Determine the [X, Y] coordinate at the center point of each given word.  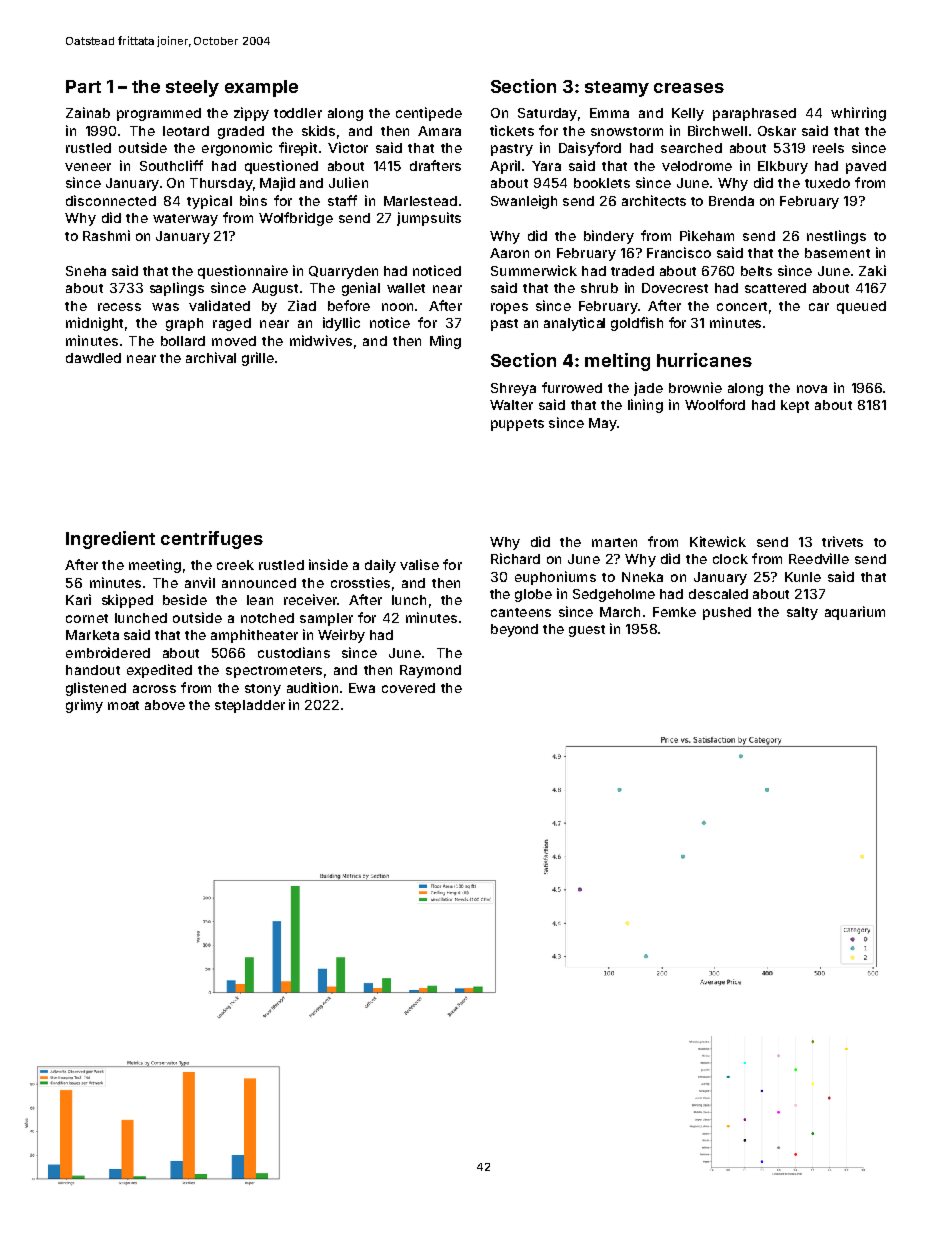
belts [756, 271]
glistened [96, 689]
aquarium [855, 613]
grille [258, 359]
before [349, 305]
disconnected [111, 200]
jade [648, 389]
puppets [517, 425]
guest [587, 631]
